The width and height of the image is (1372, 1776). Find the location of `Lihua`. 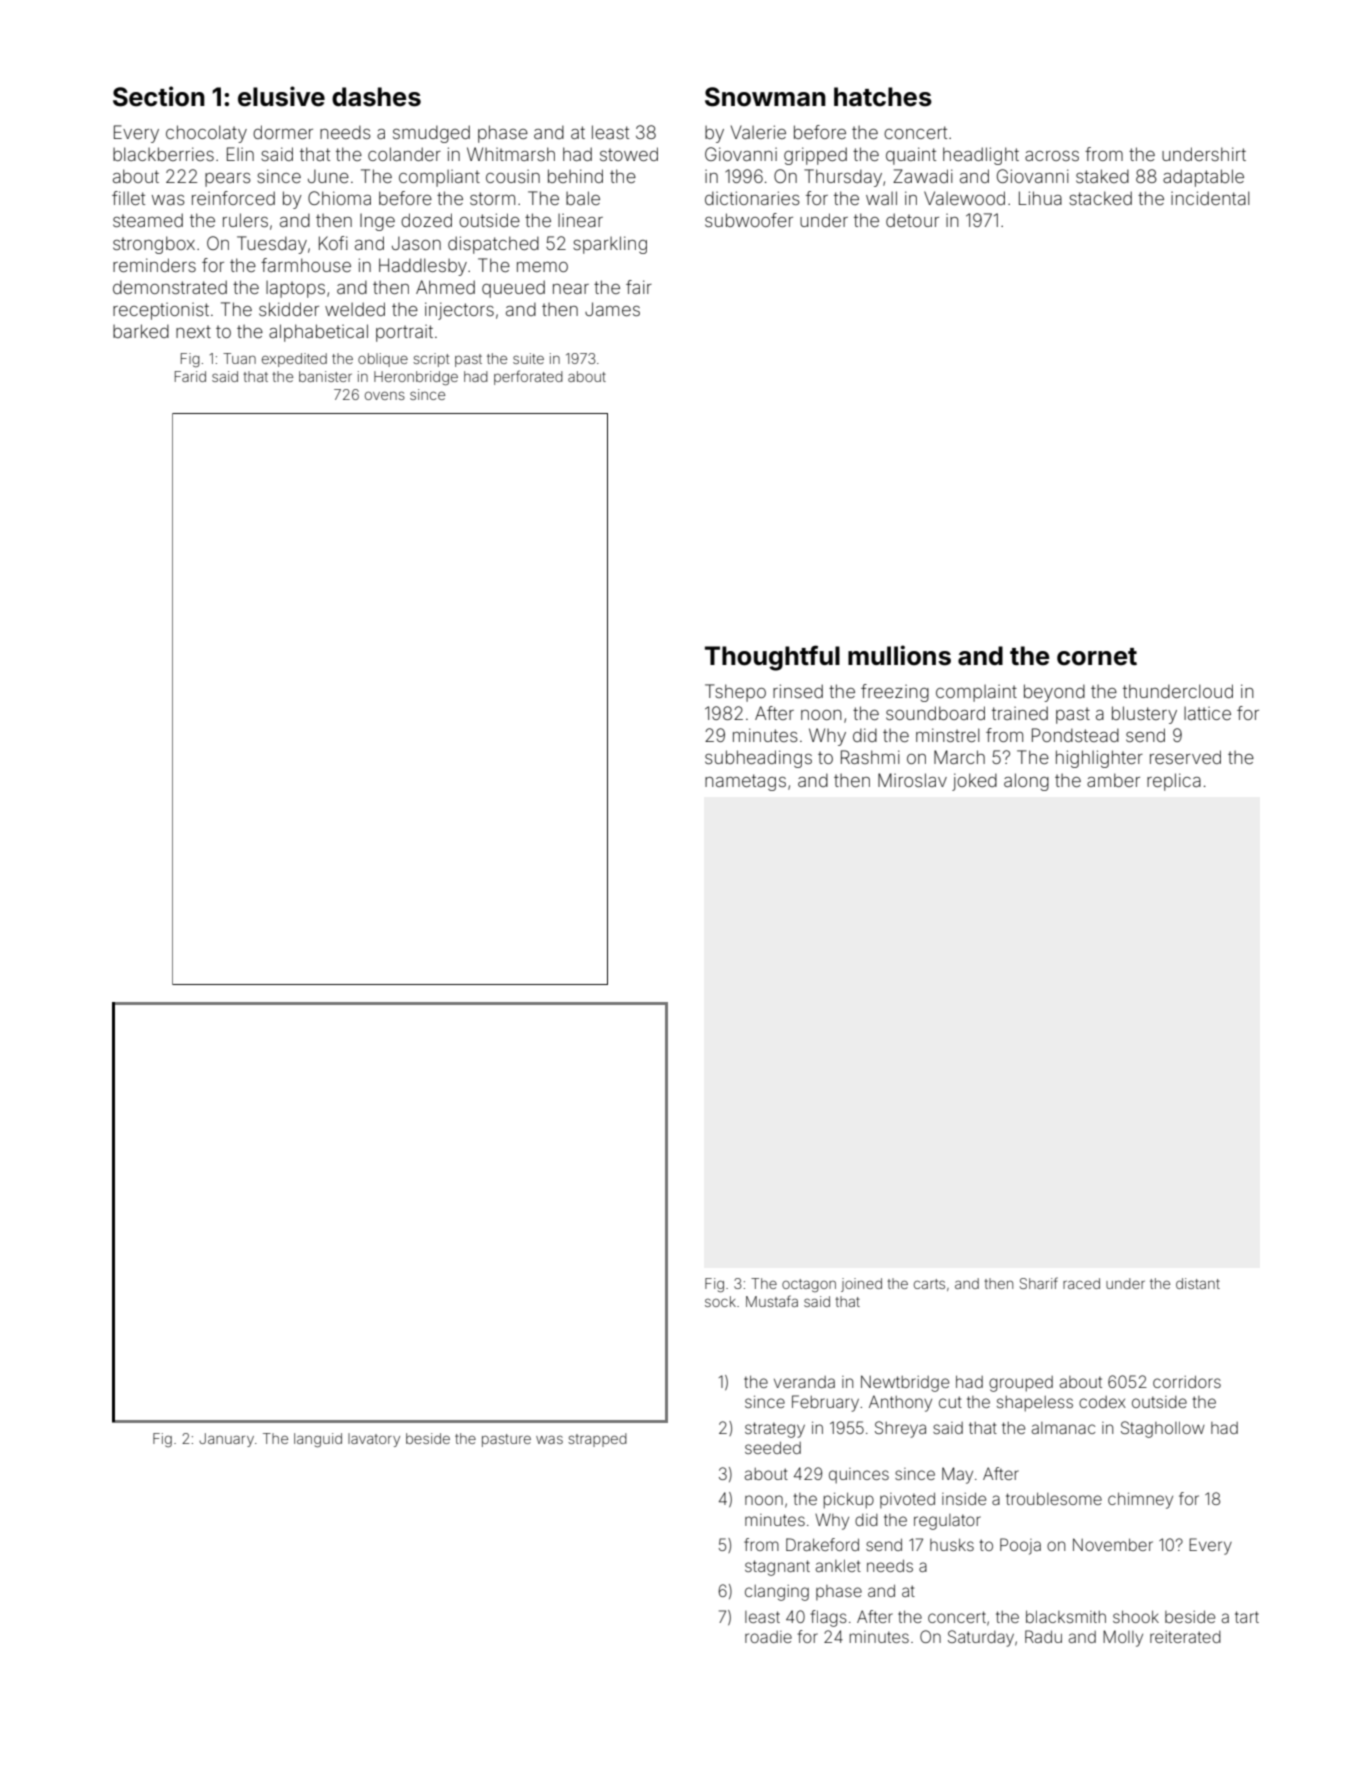

Lihua is located at coordinates (1040, 198).
